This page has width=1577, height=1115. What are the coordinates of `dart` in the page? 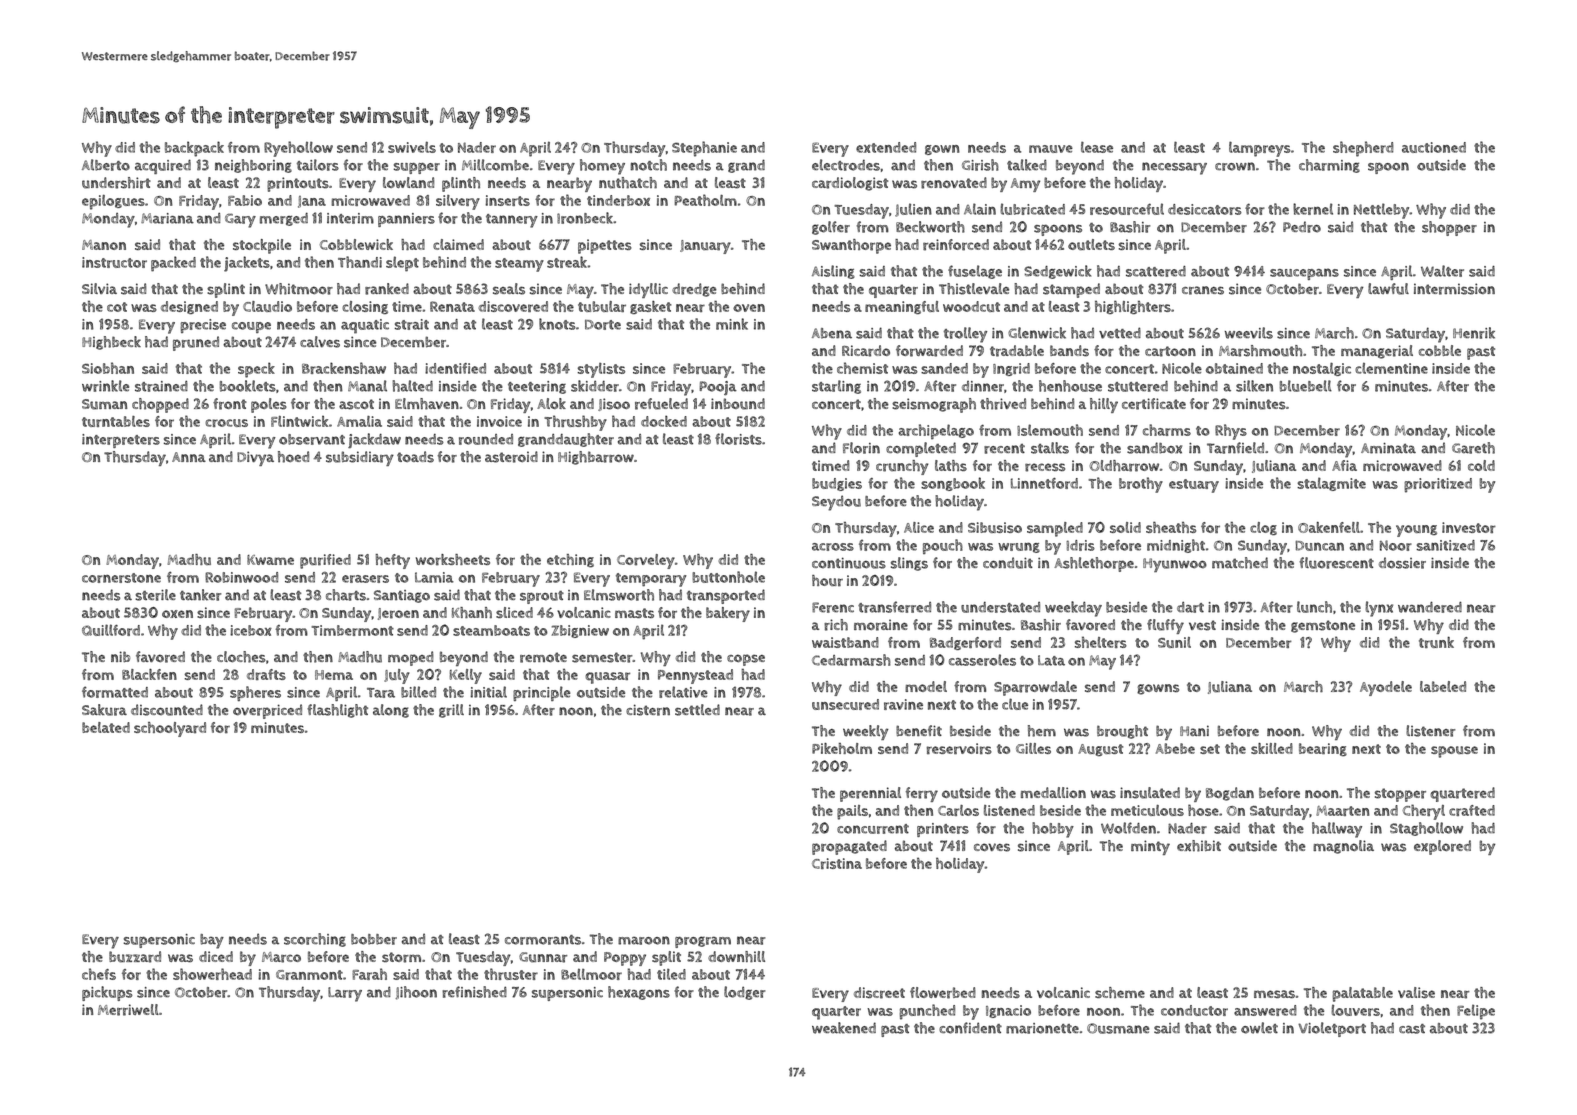 It's located at (1190, 607).
